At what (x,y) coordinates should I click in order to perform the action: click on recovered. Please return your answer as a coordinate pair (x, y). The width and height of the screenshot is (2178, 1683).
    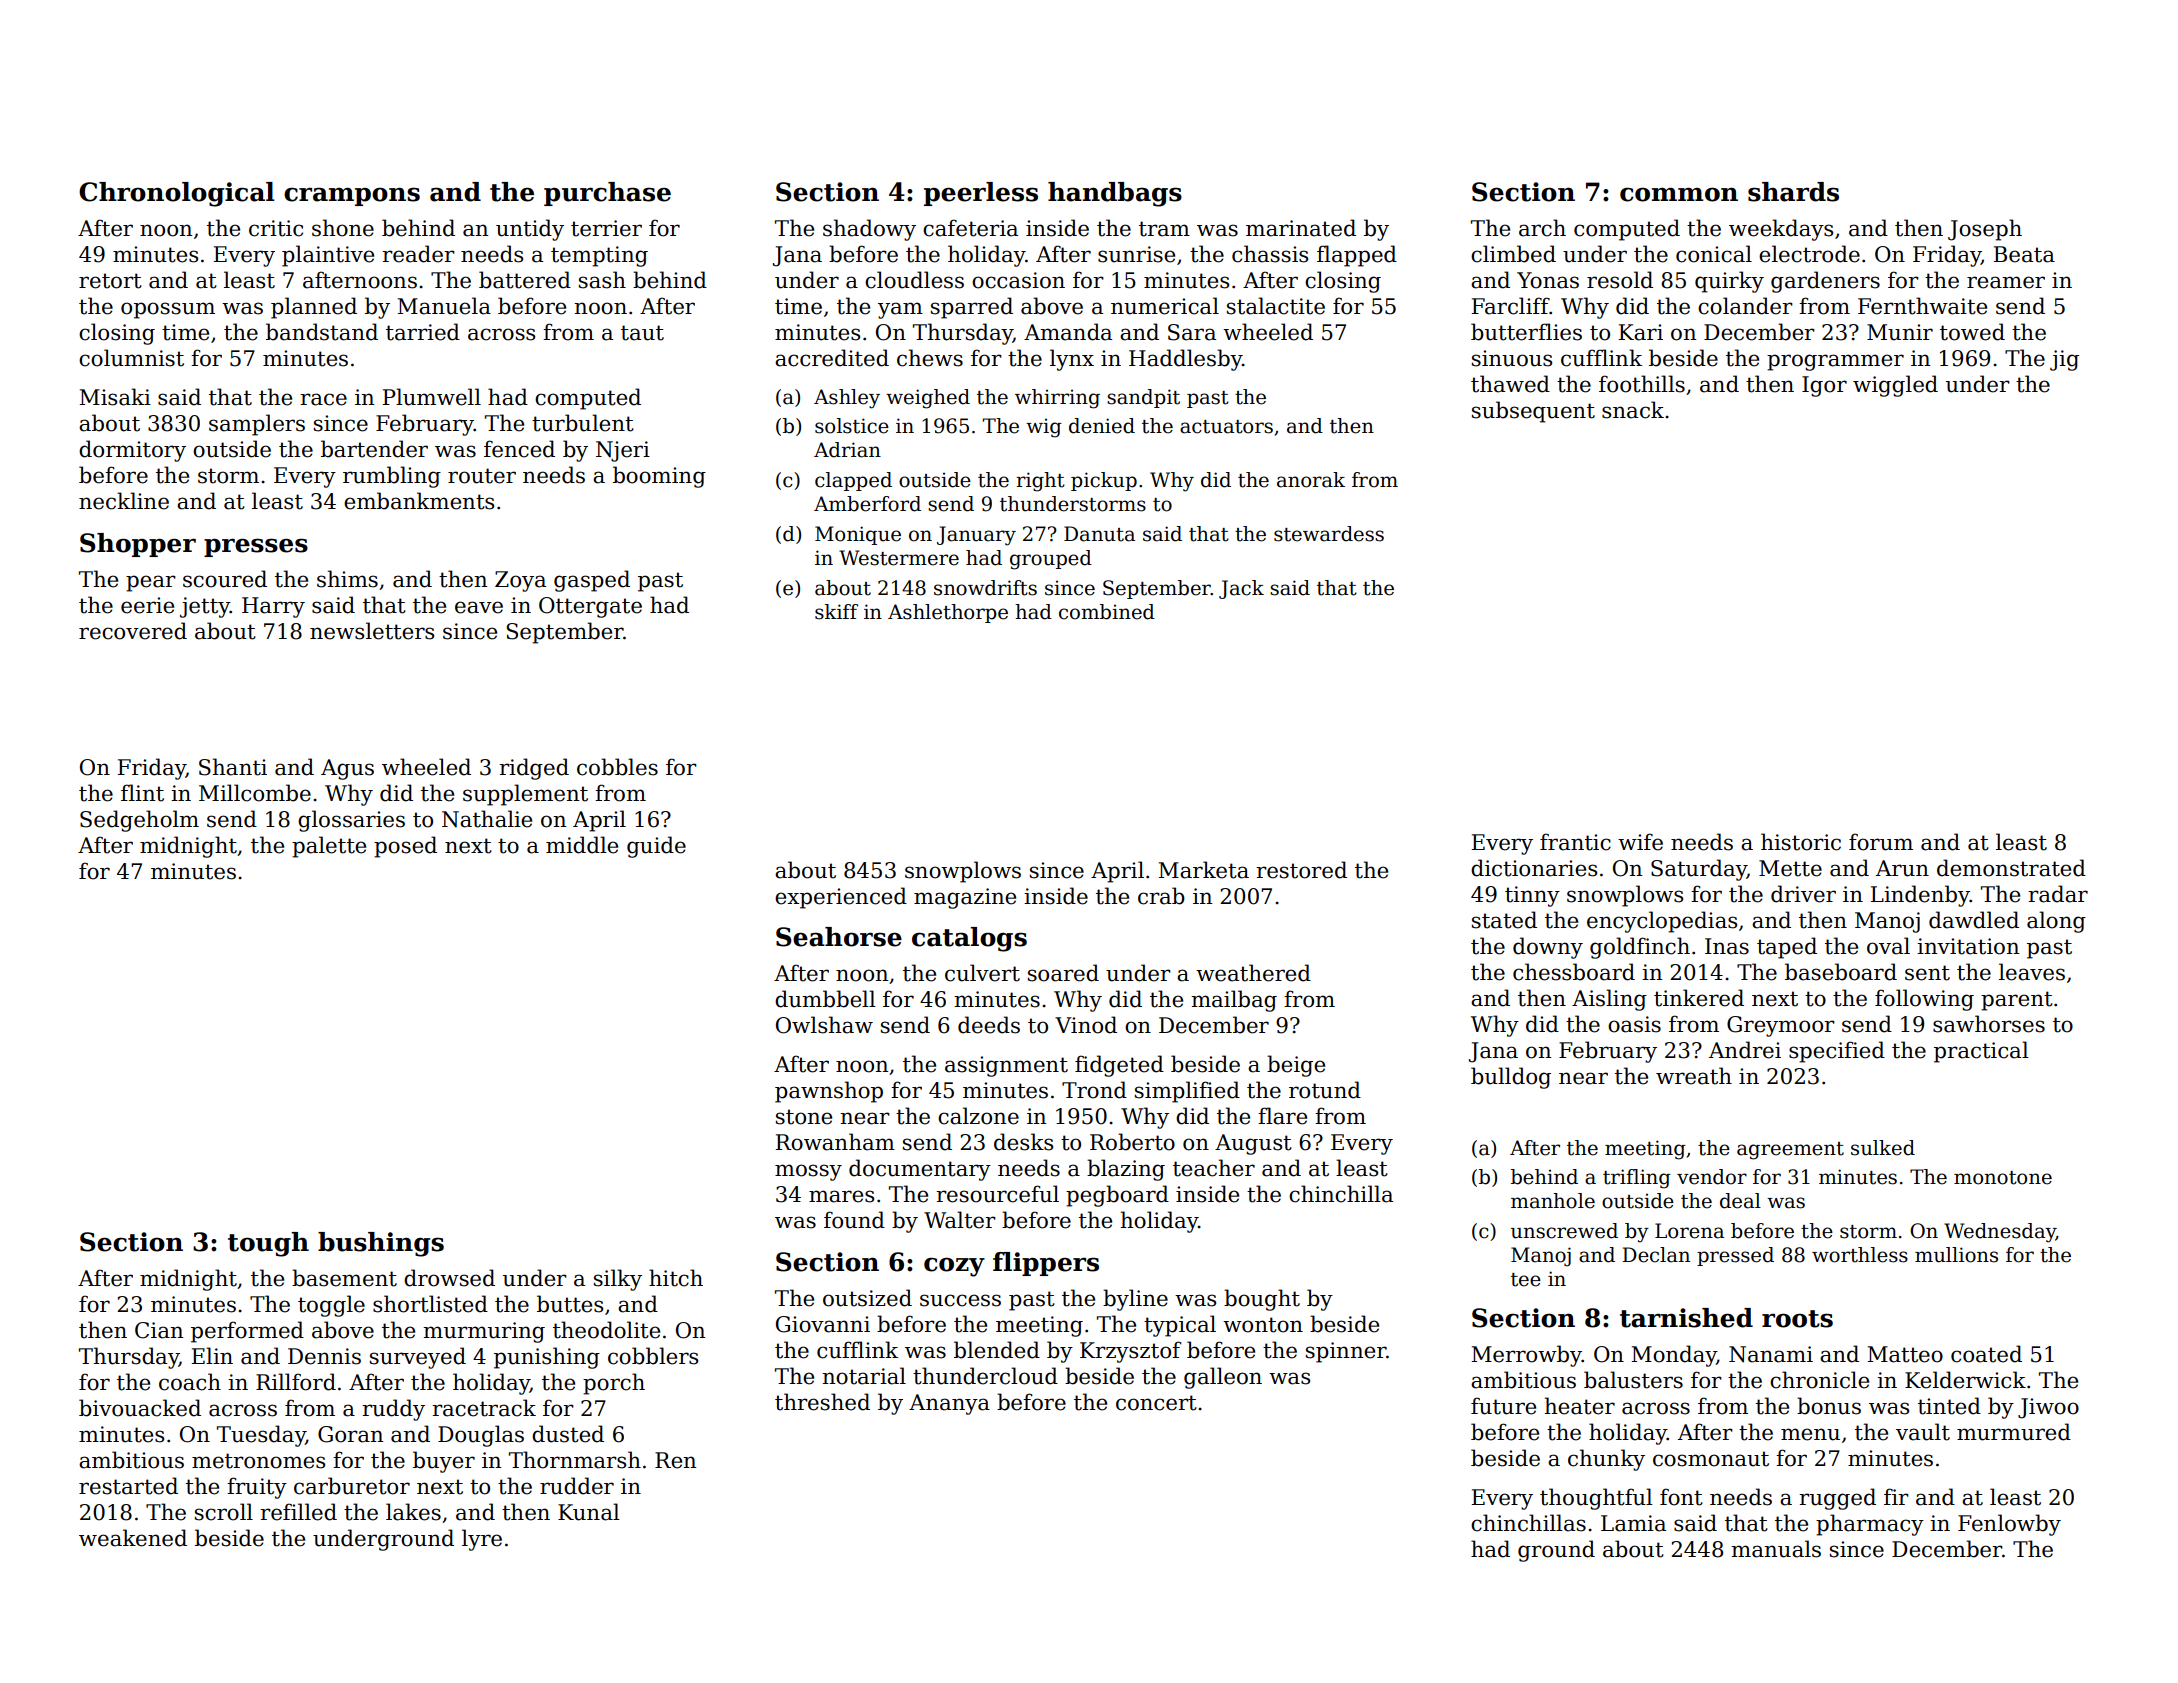
    Looking at the image, I should click on (133, 631).
